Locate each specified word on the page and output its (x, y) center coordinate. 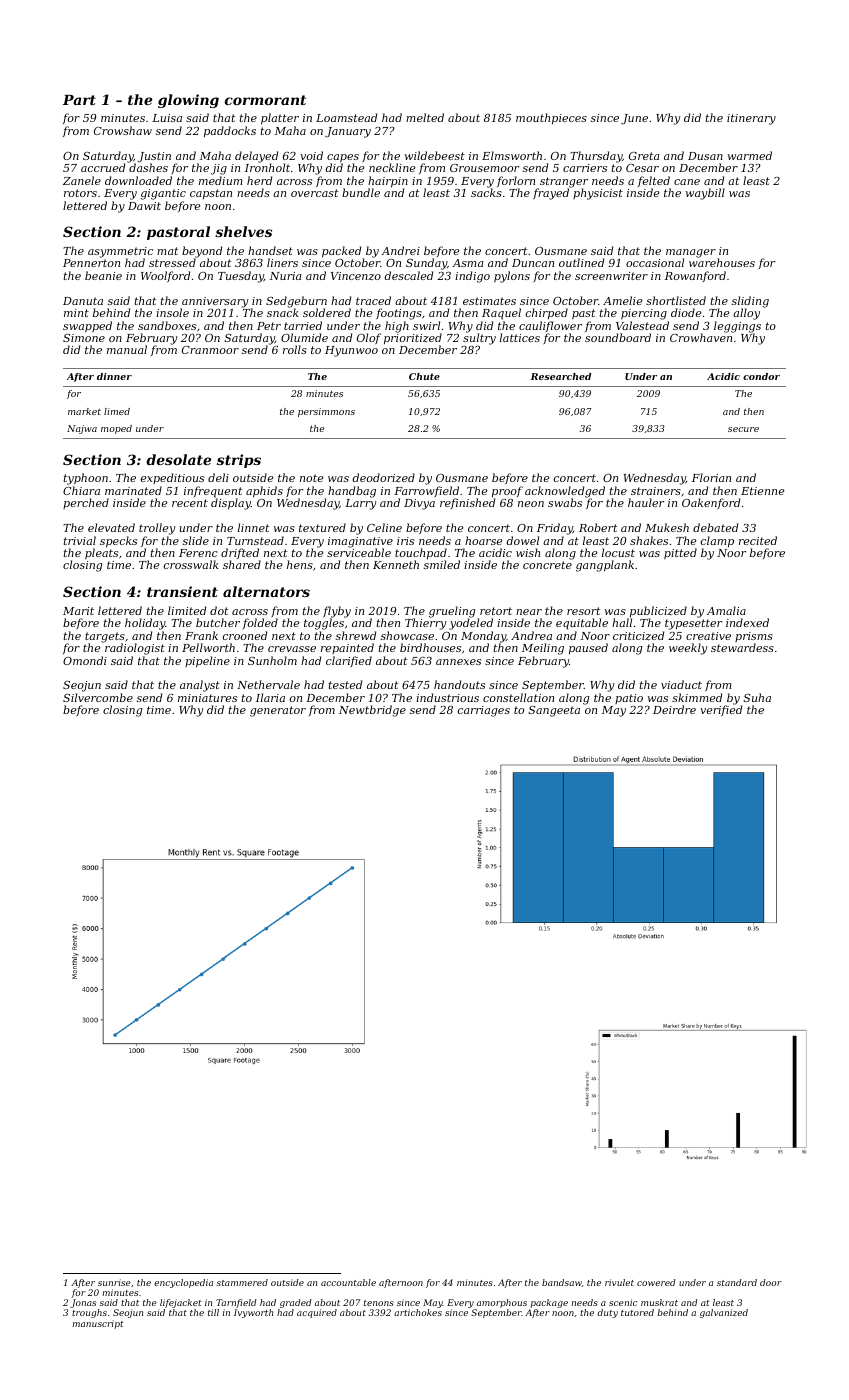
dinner (114, 376)
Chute (424, 376)
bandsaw (562, 1282)
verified (721, 711)
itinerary (751, 119)
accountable (348, 1282)
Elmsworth (512, 155)
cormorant (265, 100)
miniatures (207, 698)
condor (761, 376)
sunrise (114, 1282)
